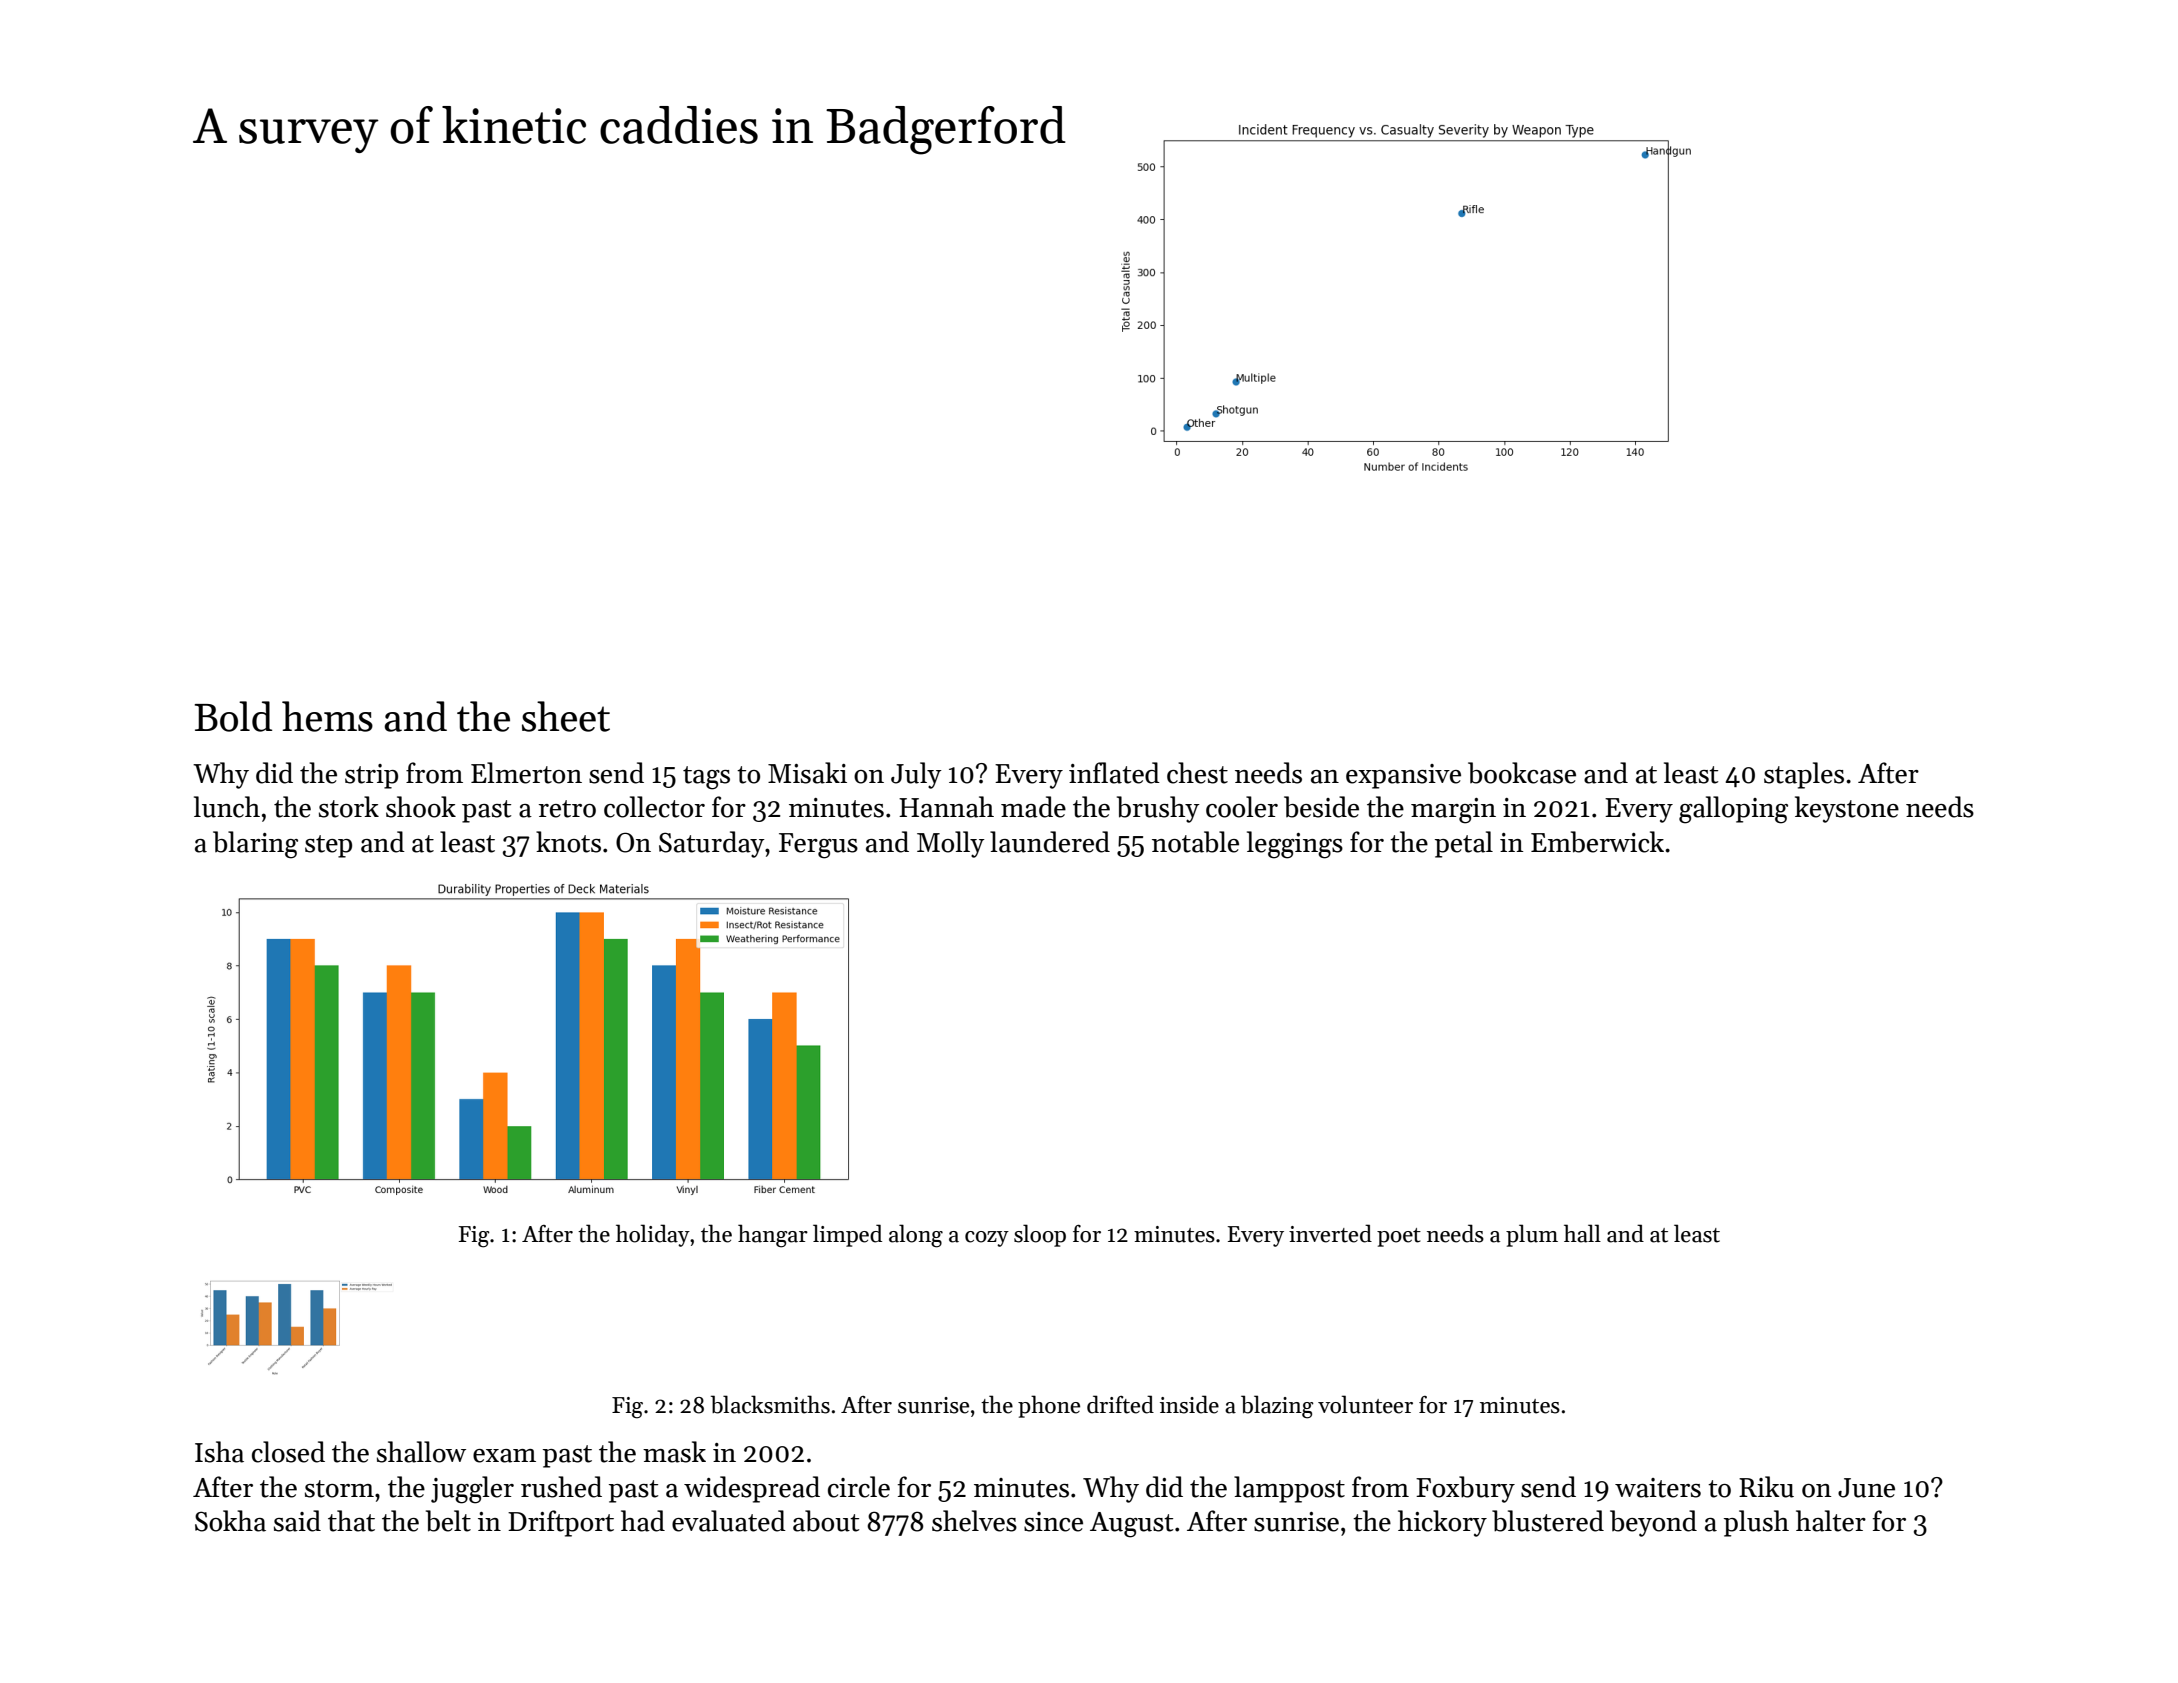  I want to click on exam, so click(504, 1456).
